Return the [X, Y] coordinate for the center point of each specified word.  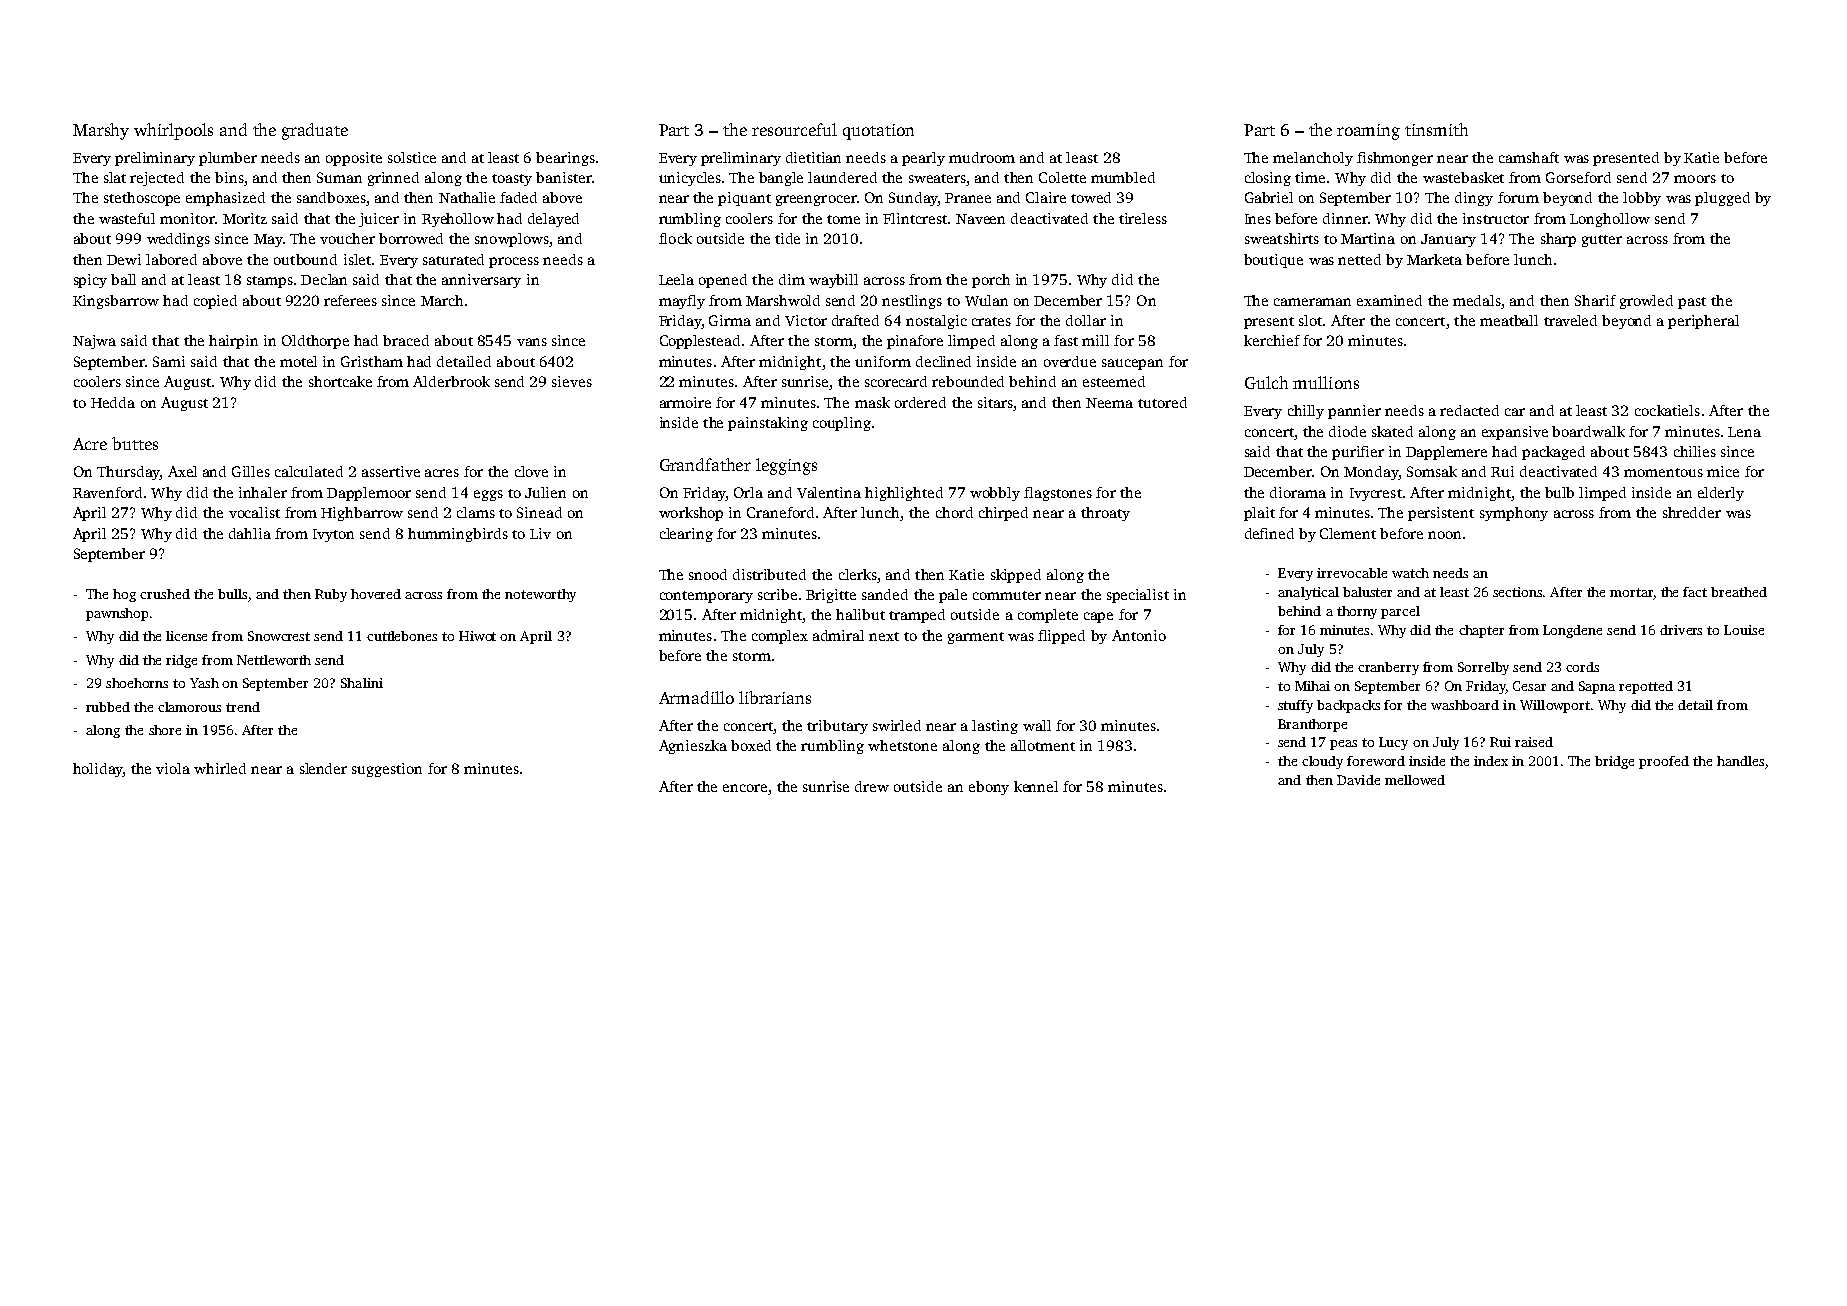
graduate [315, 131]
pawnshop [117, 614]
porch [991, 281]
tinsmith [1436, 129]
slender [323, 768]
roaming [1368, 132]
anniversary [481, 281]
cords [1582, 667]
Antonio [1139, 635]
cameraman [1312, 302]
